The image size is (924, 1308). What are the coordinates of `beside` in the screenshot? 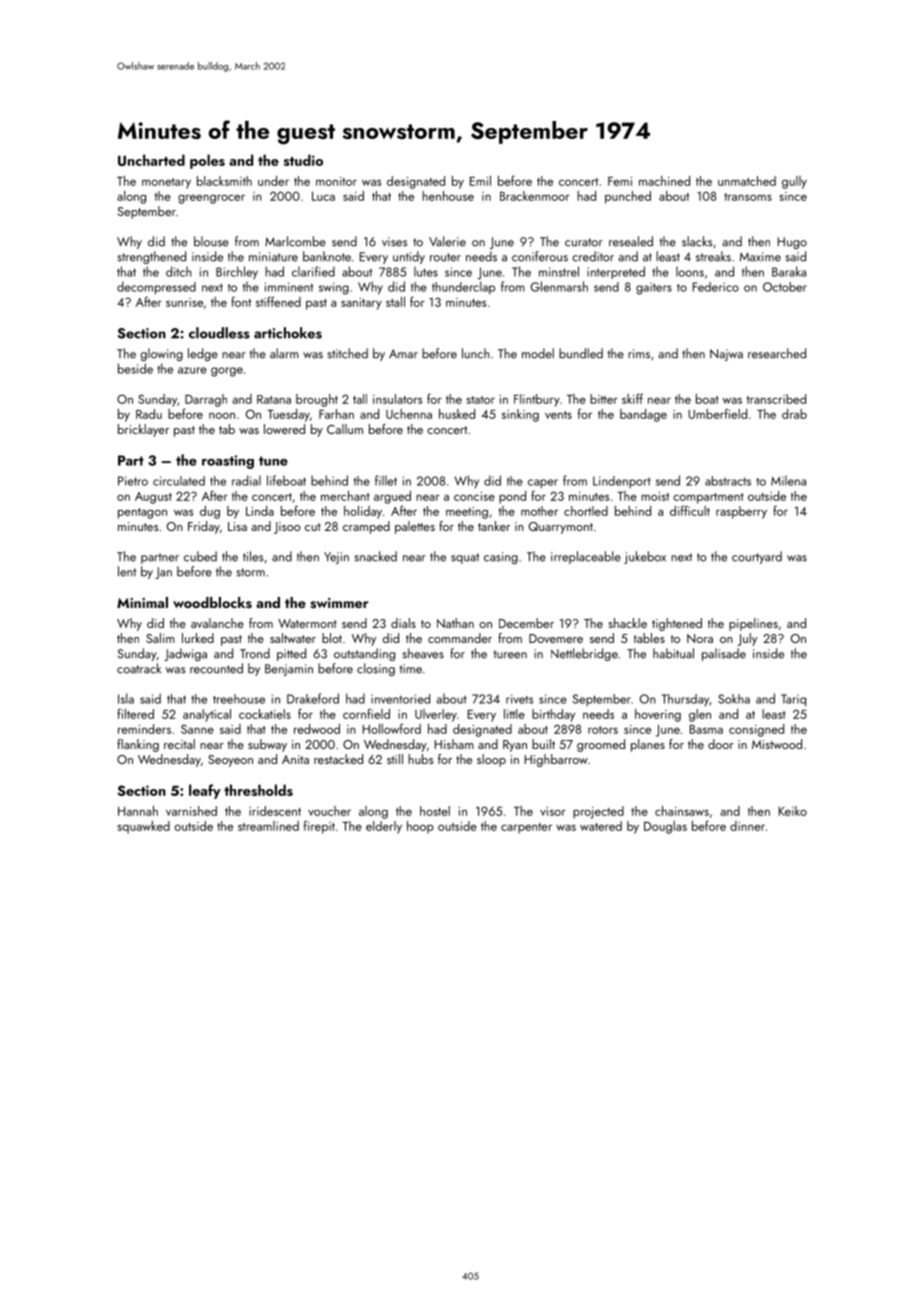 It's located at (135, 368).
